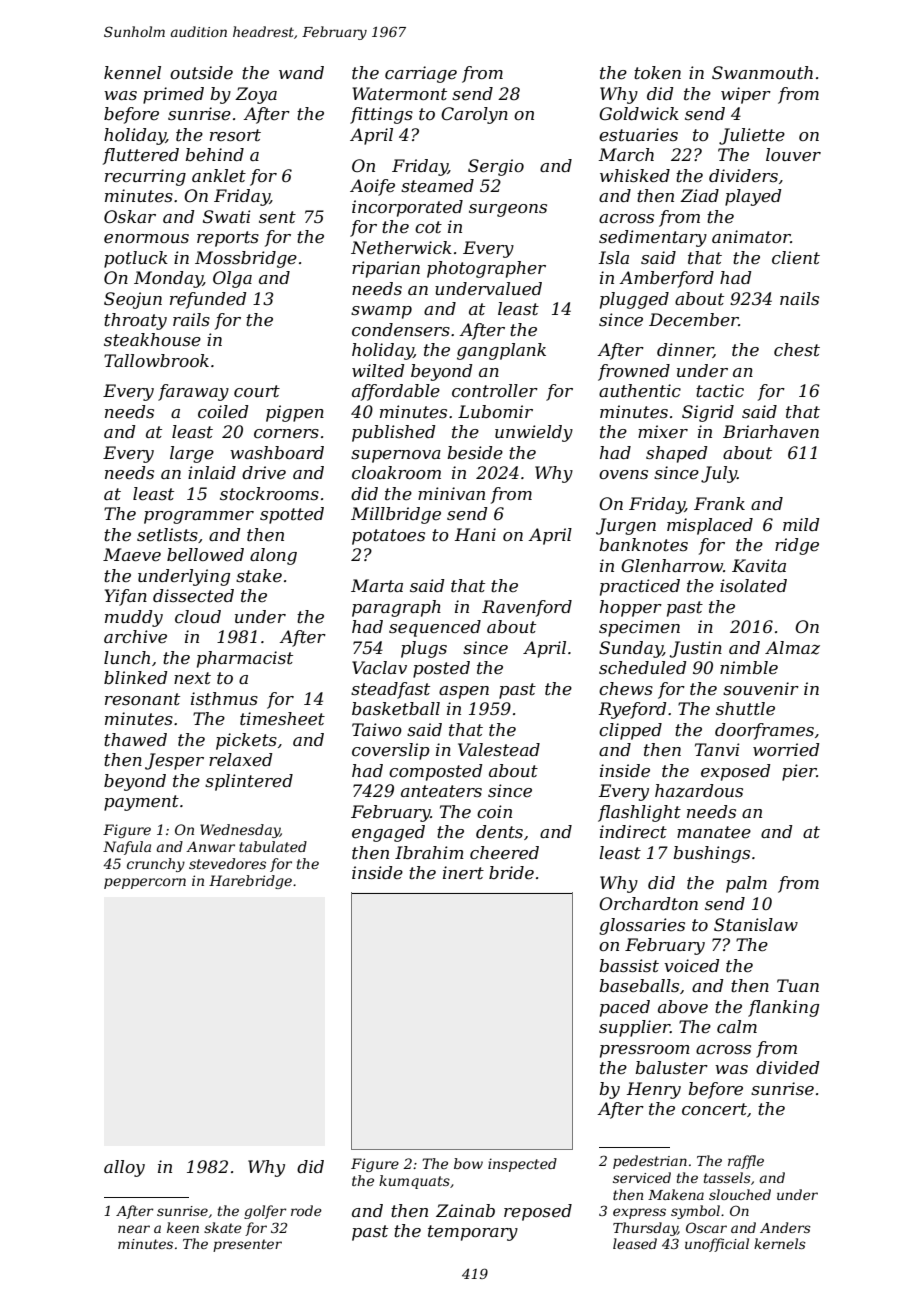 The height and width of the screenshot is (1308, 924). Describe the element at coordinates (793, 154) in the screenshot. I see `louver` at that location.
